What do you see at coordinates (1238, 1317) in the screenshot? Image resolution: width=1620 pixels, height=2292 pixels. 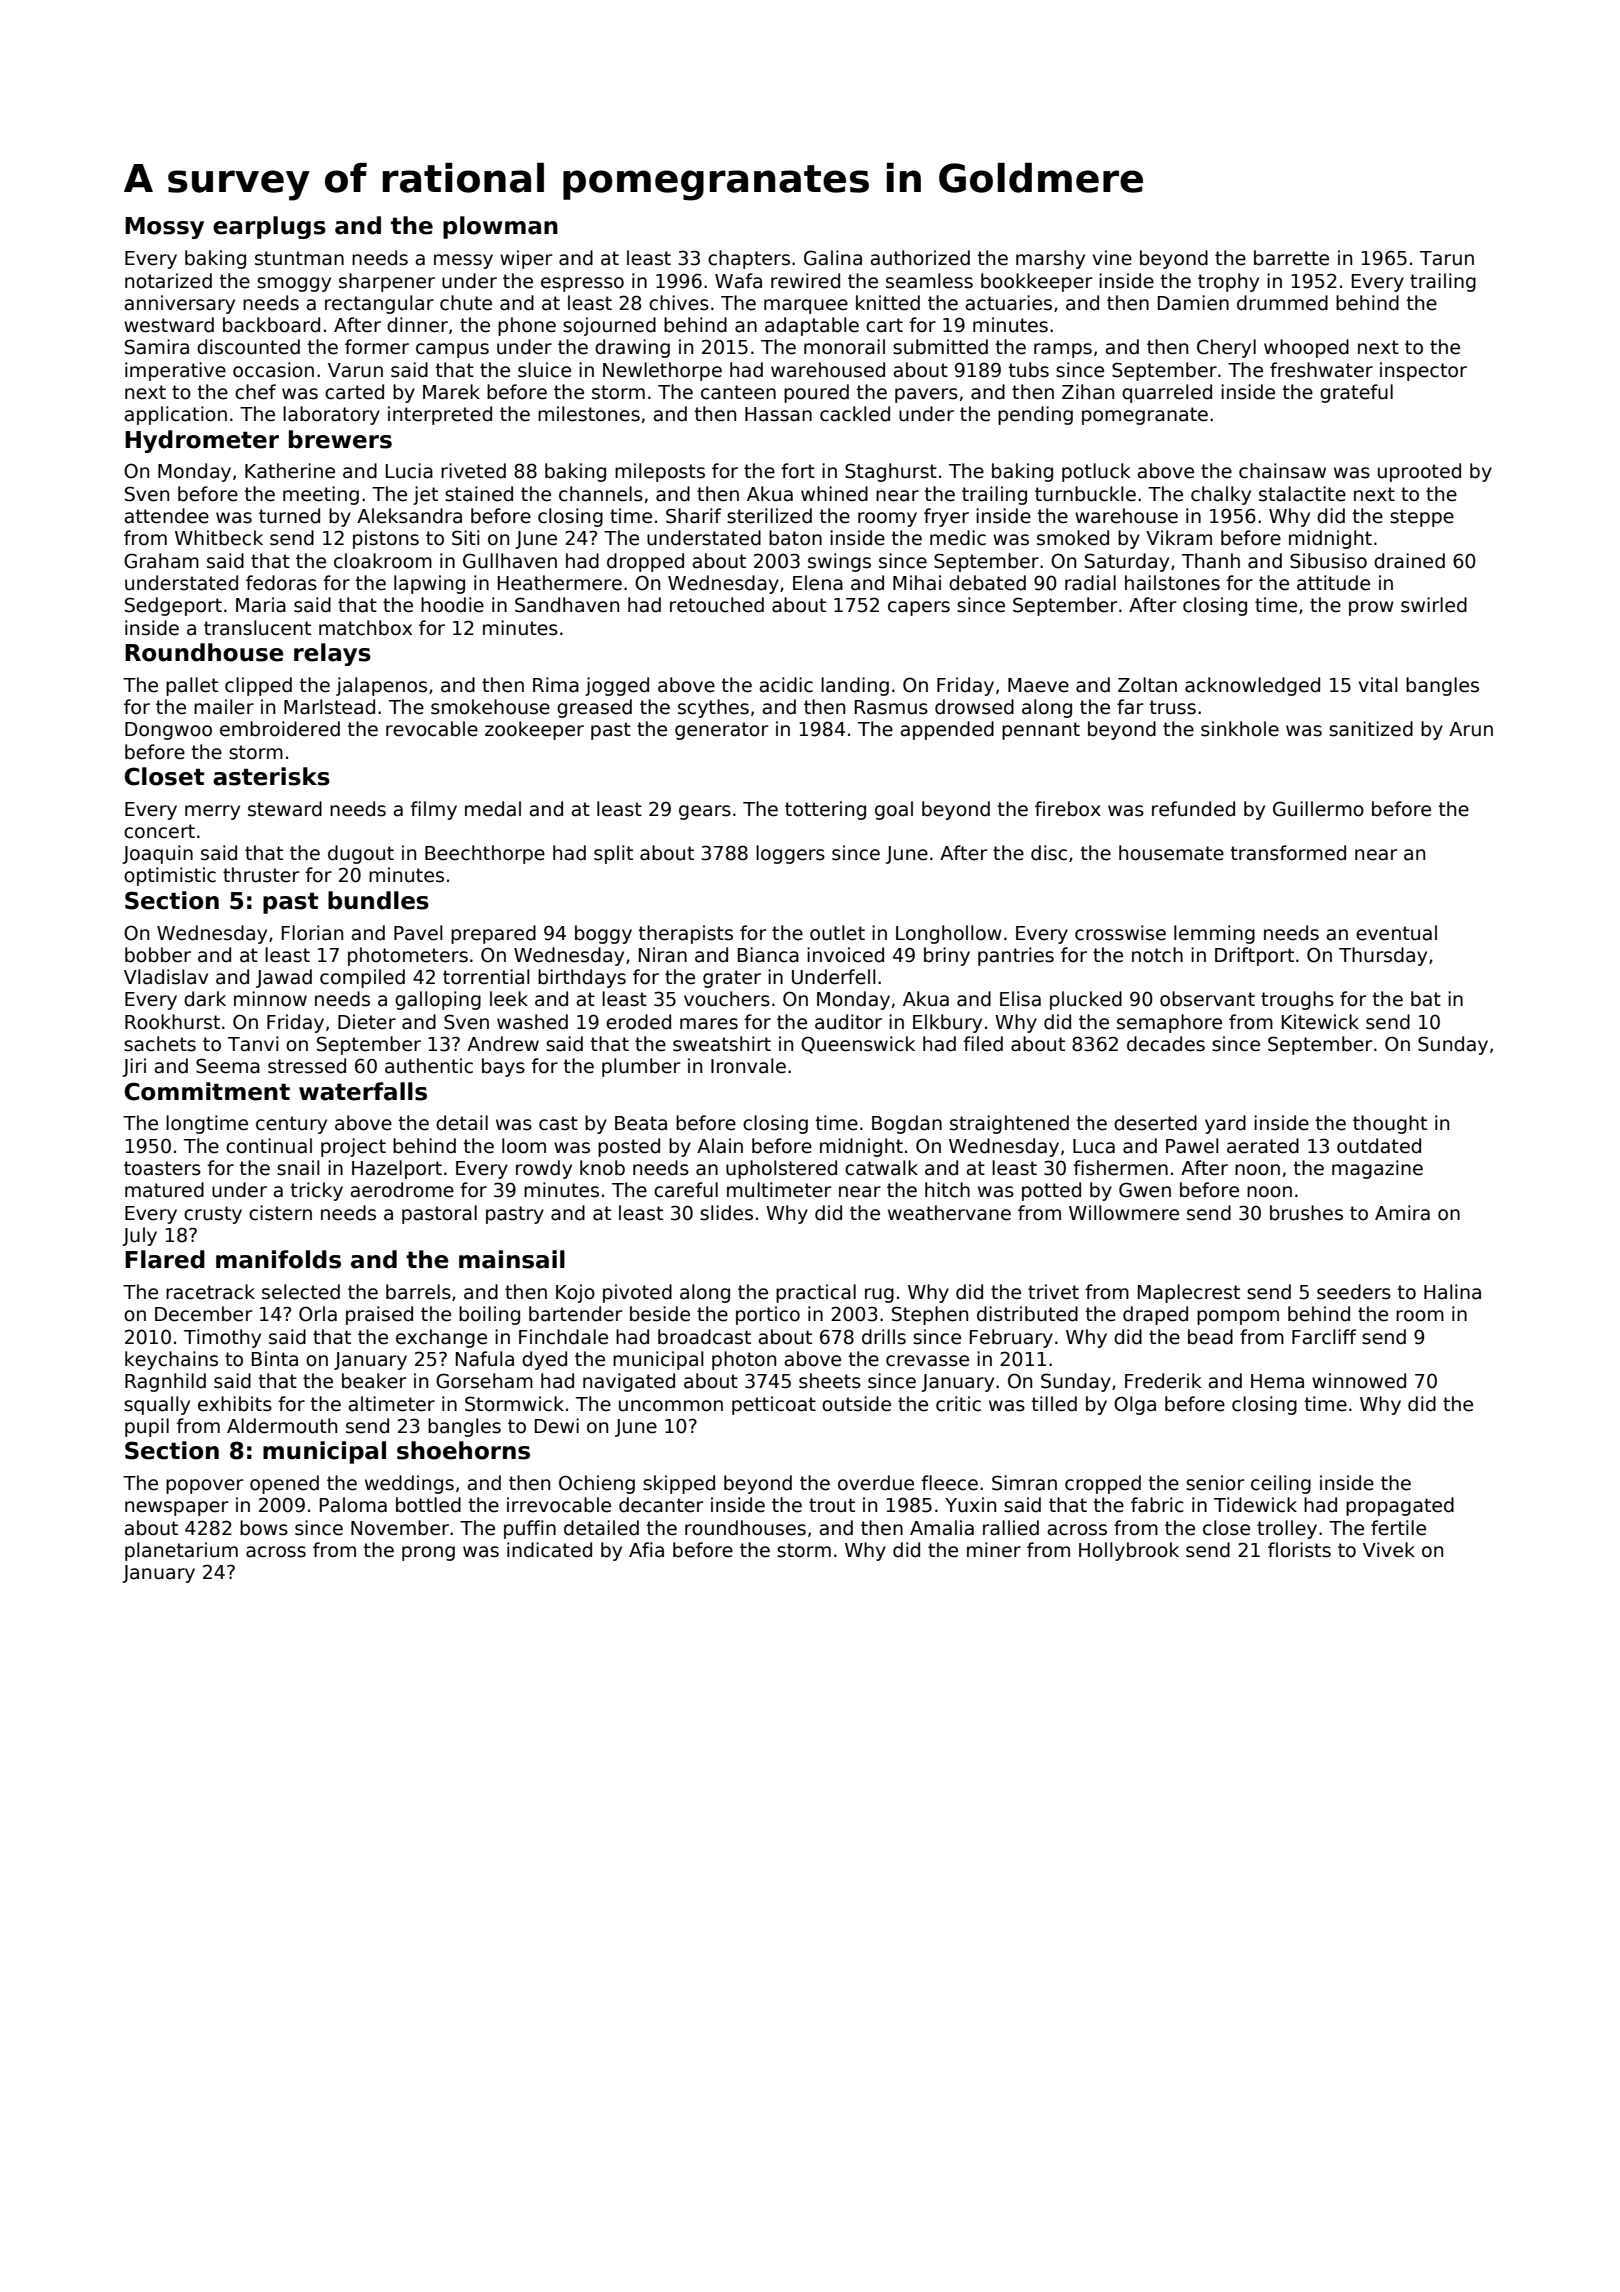 I see `pompom` at bounding box center [1238, 1317].
